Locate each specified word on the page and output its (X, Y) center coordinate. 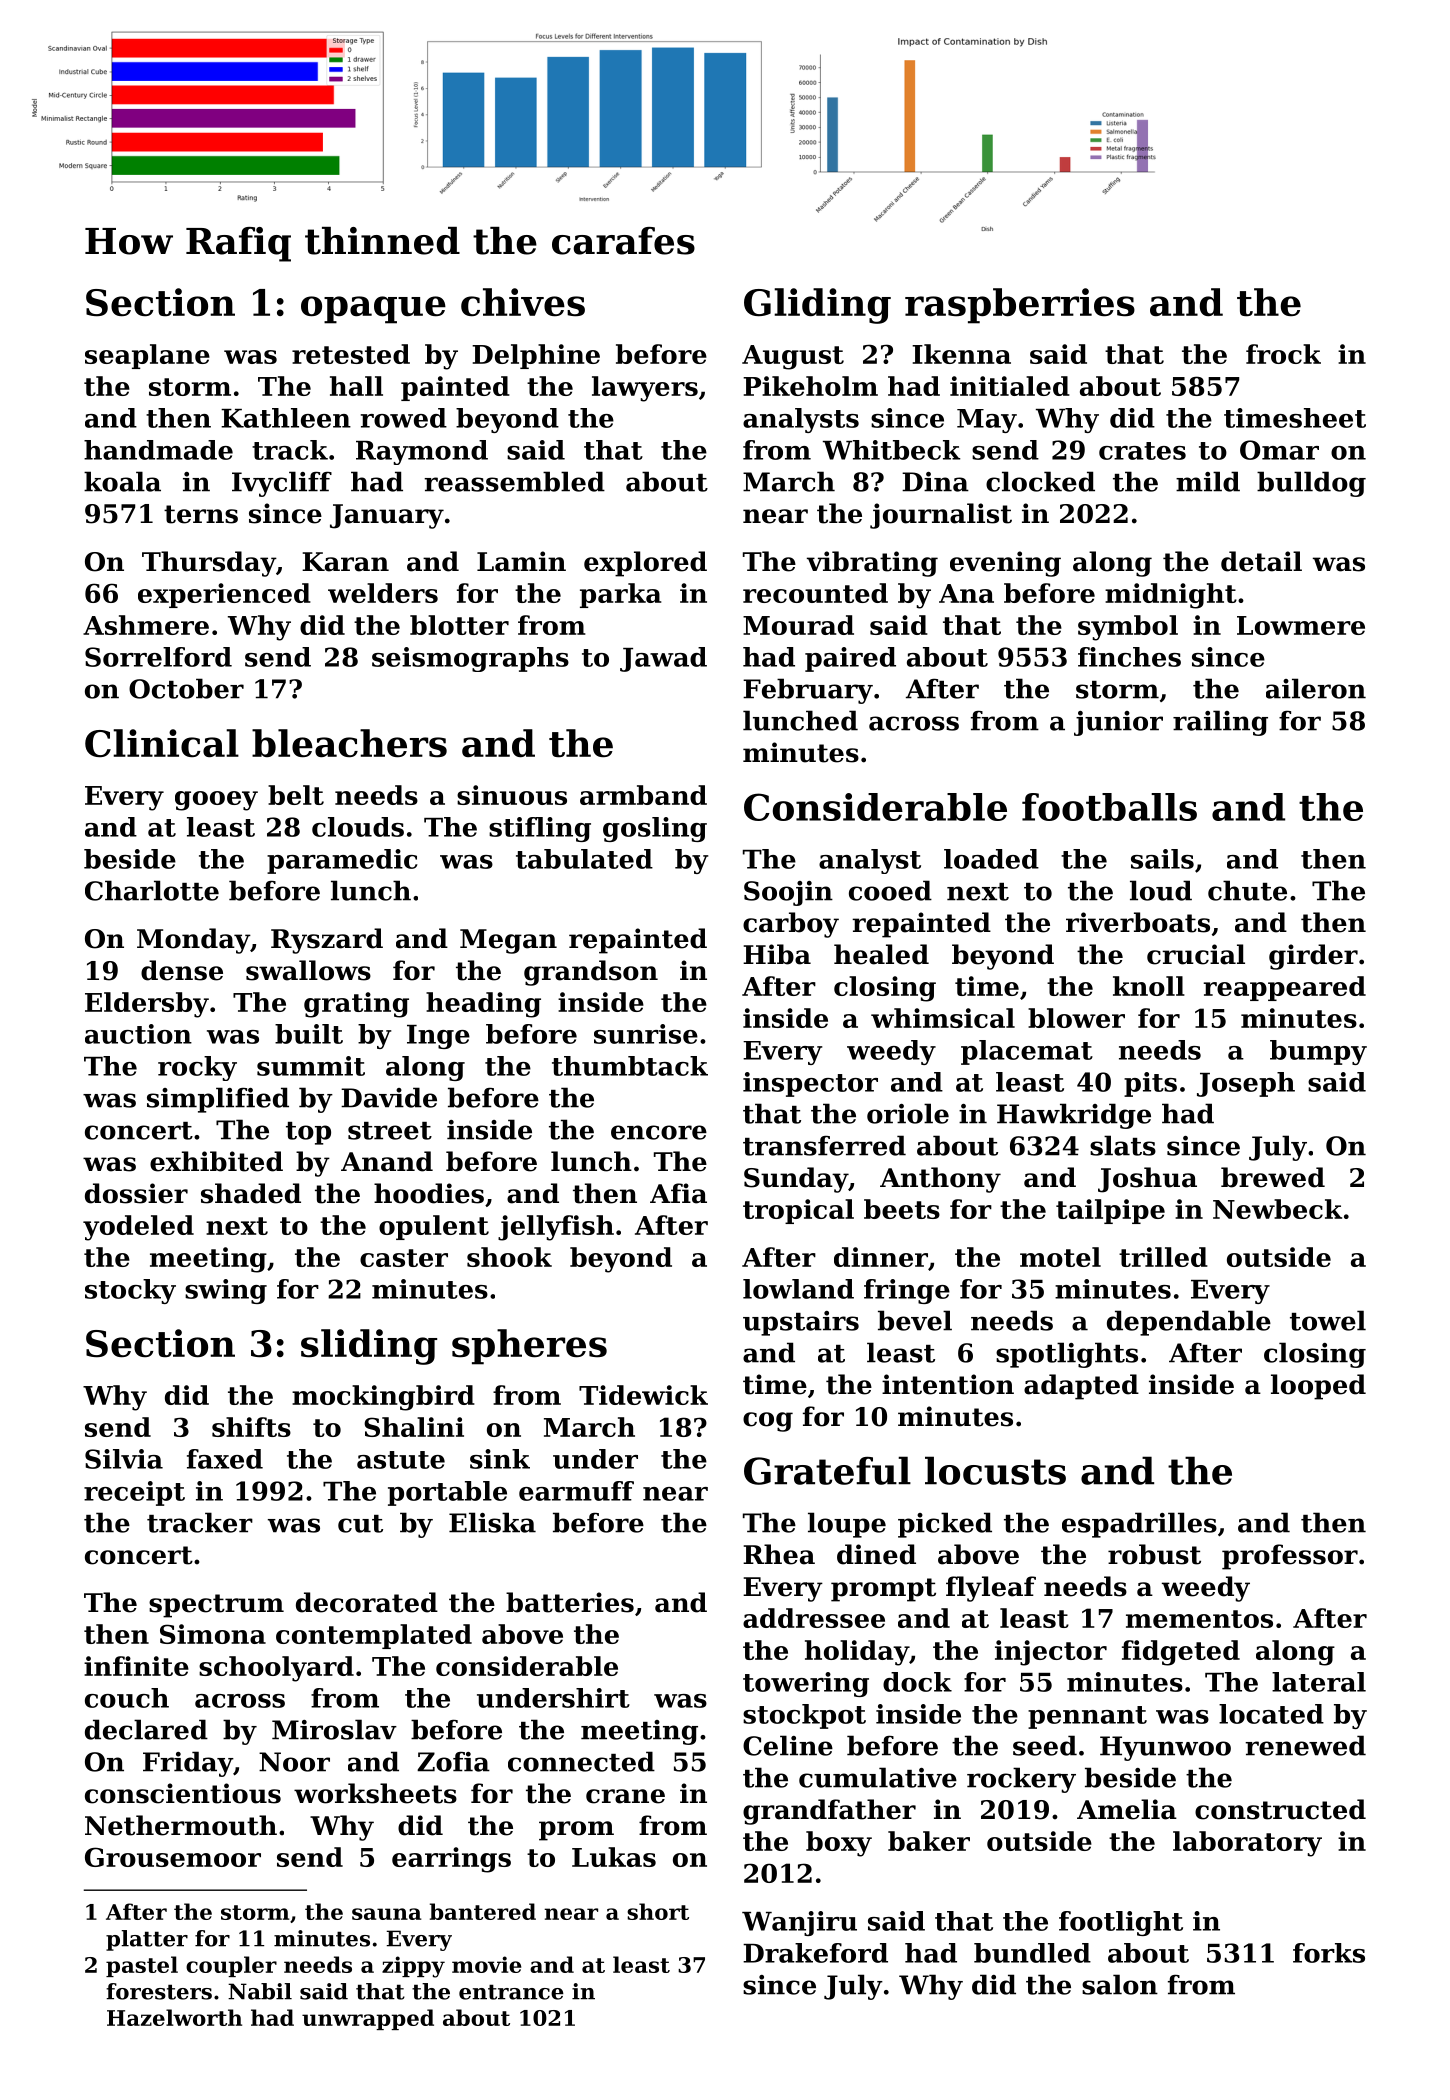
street (390, 1131)
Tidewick (643, 1395)
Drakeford (815, 1953)
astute (401, 1460)
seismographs (470, 659)
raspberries (1020, 306)
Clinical (162, 743)
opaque (373, 310)
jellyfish (556, 1228)
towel (1328, 1320)
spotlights (1067, 1355)
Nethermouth (181, 1825)
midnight (1171, 596)
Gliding (817, 306)
